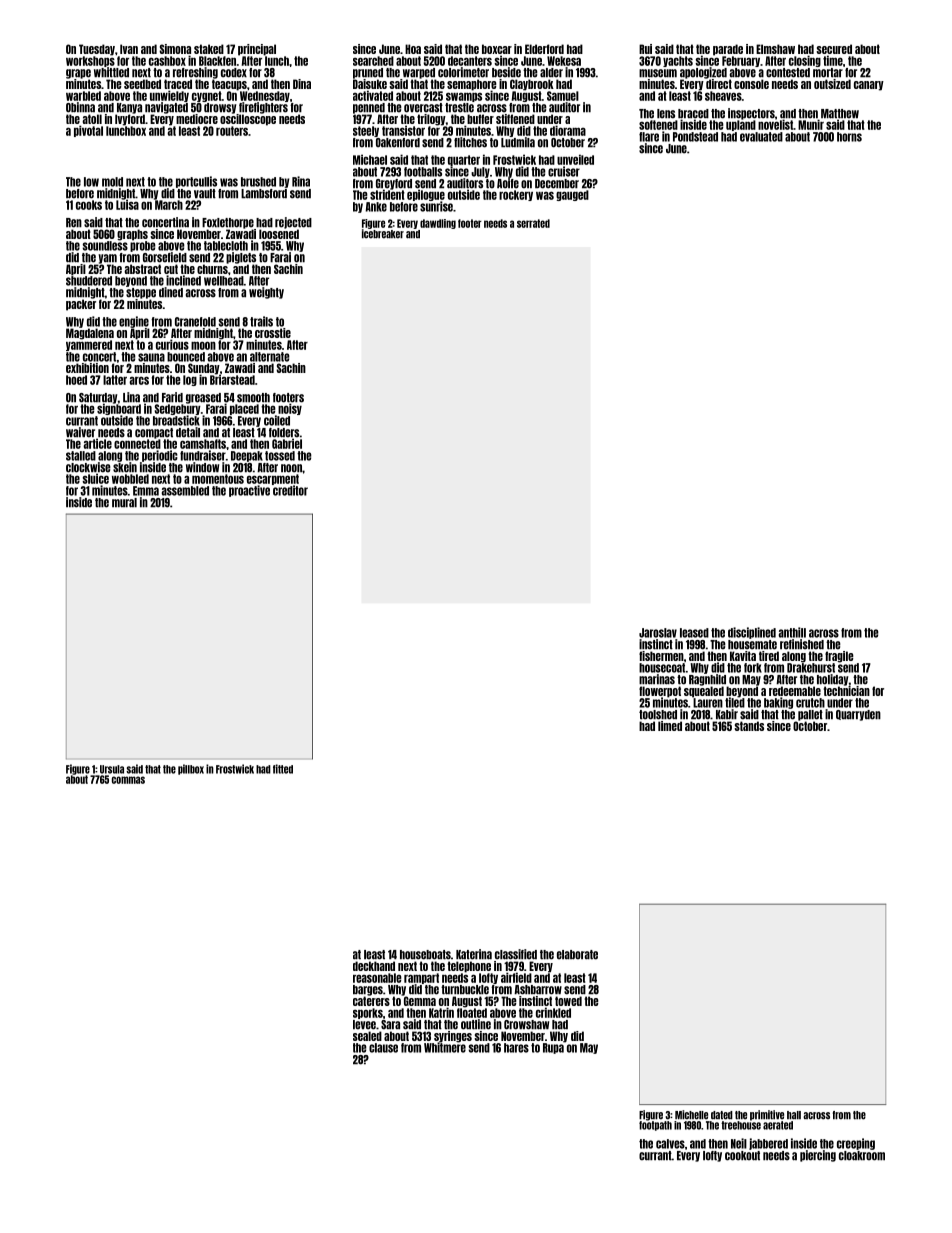 The height and width of the image is (1233, 952). Describe the element at coordinates (658, 633) in the image. I see `Jaroslav` at that location.
